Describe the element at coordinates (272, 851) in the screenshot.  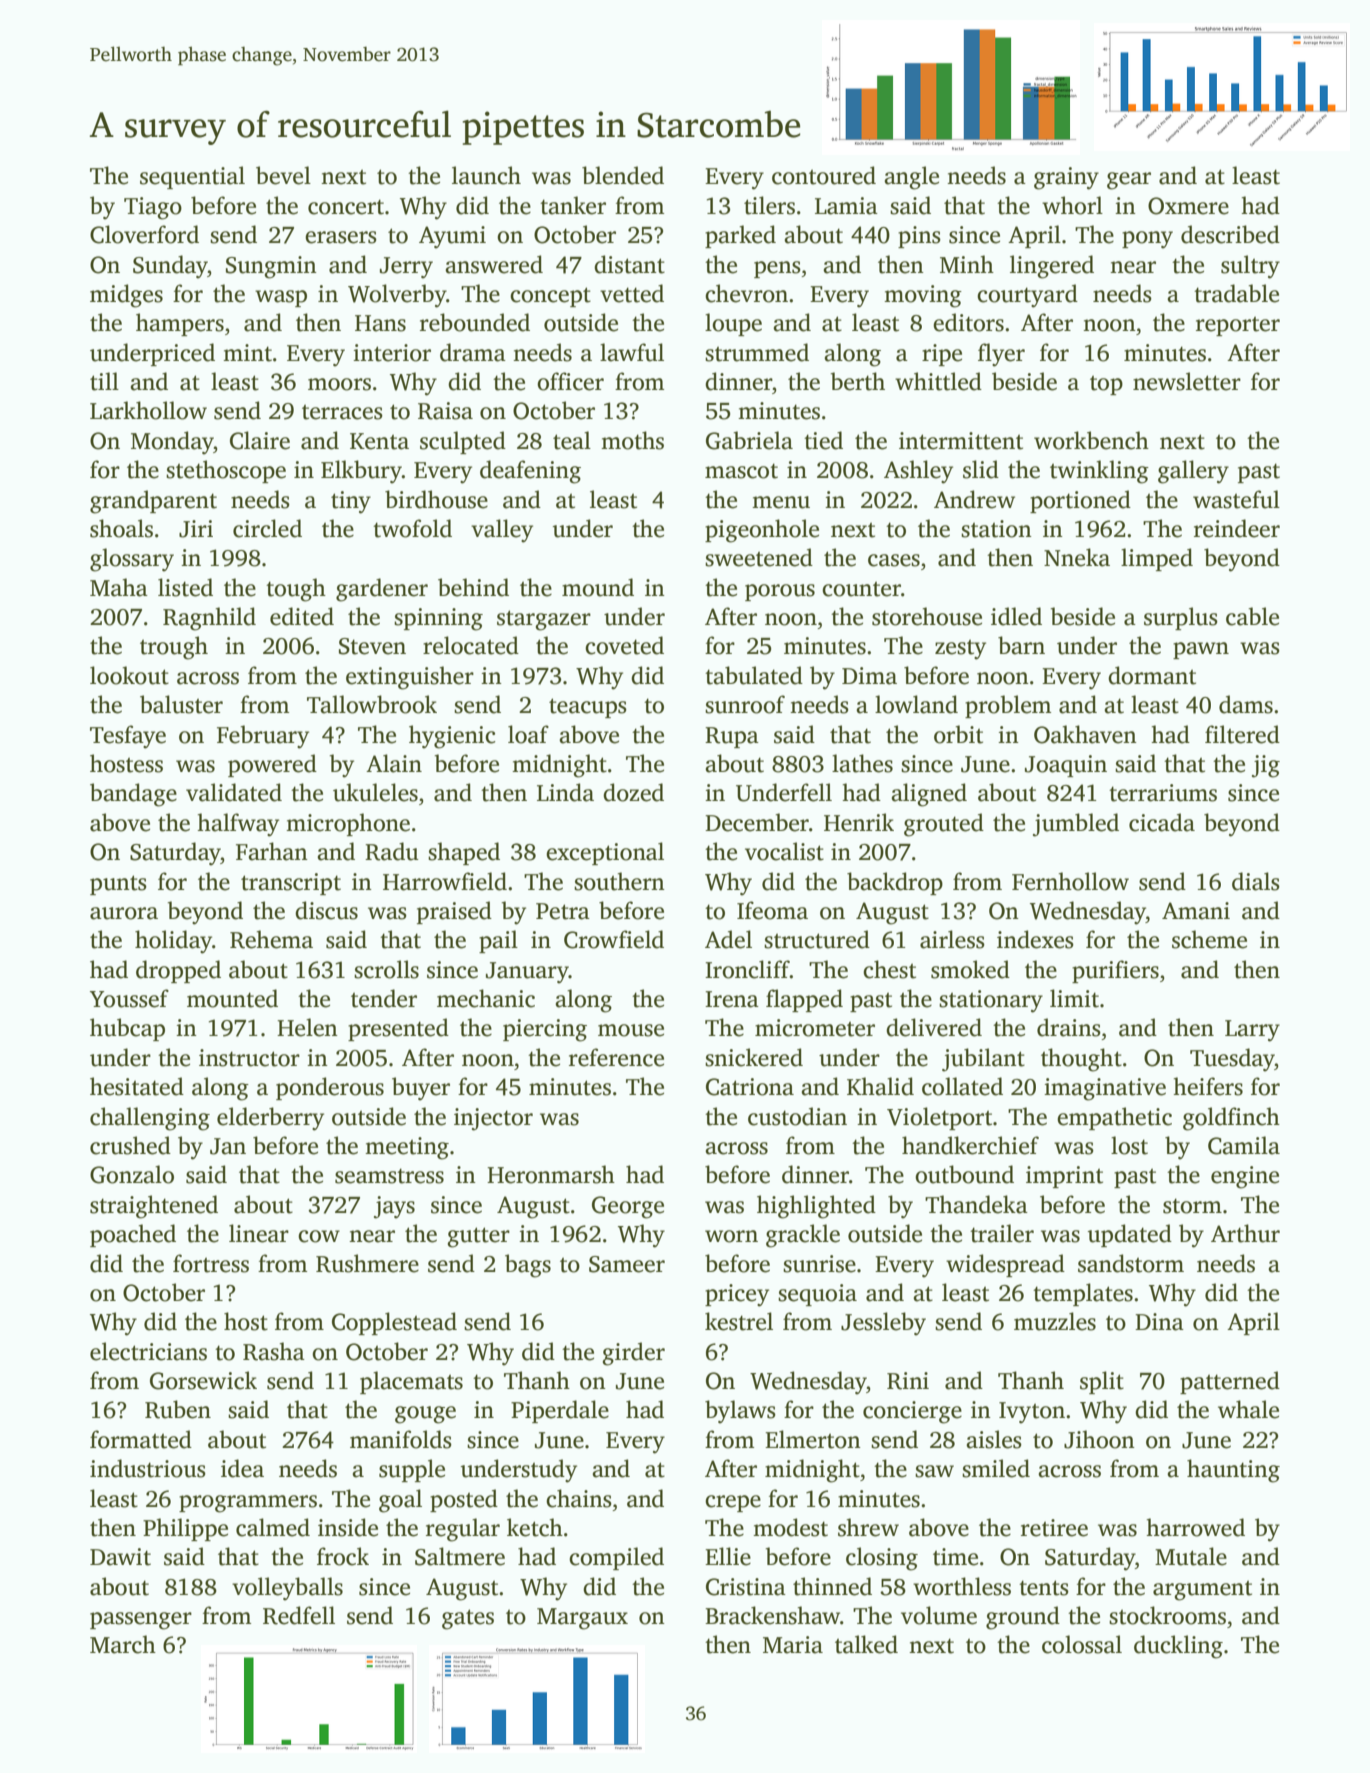
I see `Farhan` at that location.
